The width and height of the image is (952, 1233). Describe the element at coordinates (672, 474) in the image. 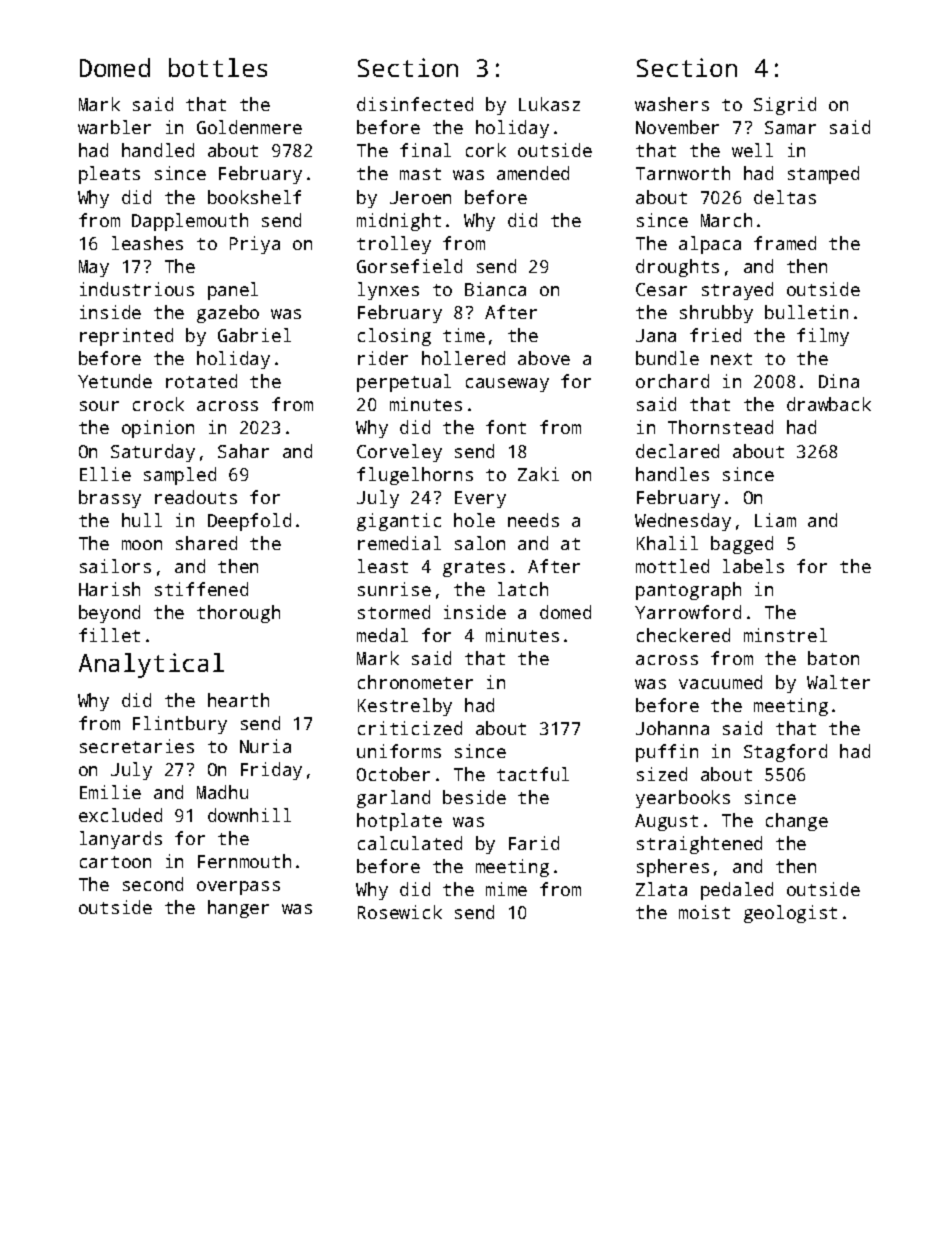

I see `handles` at that location.
